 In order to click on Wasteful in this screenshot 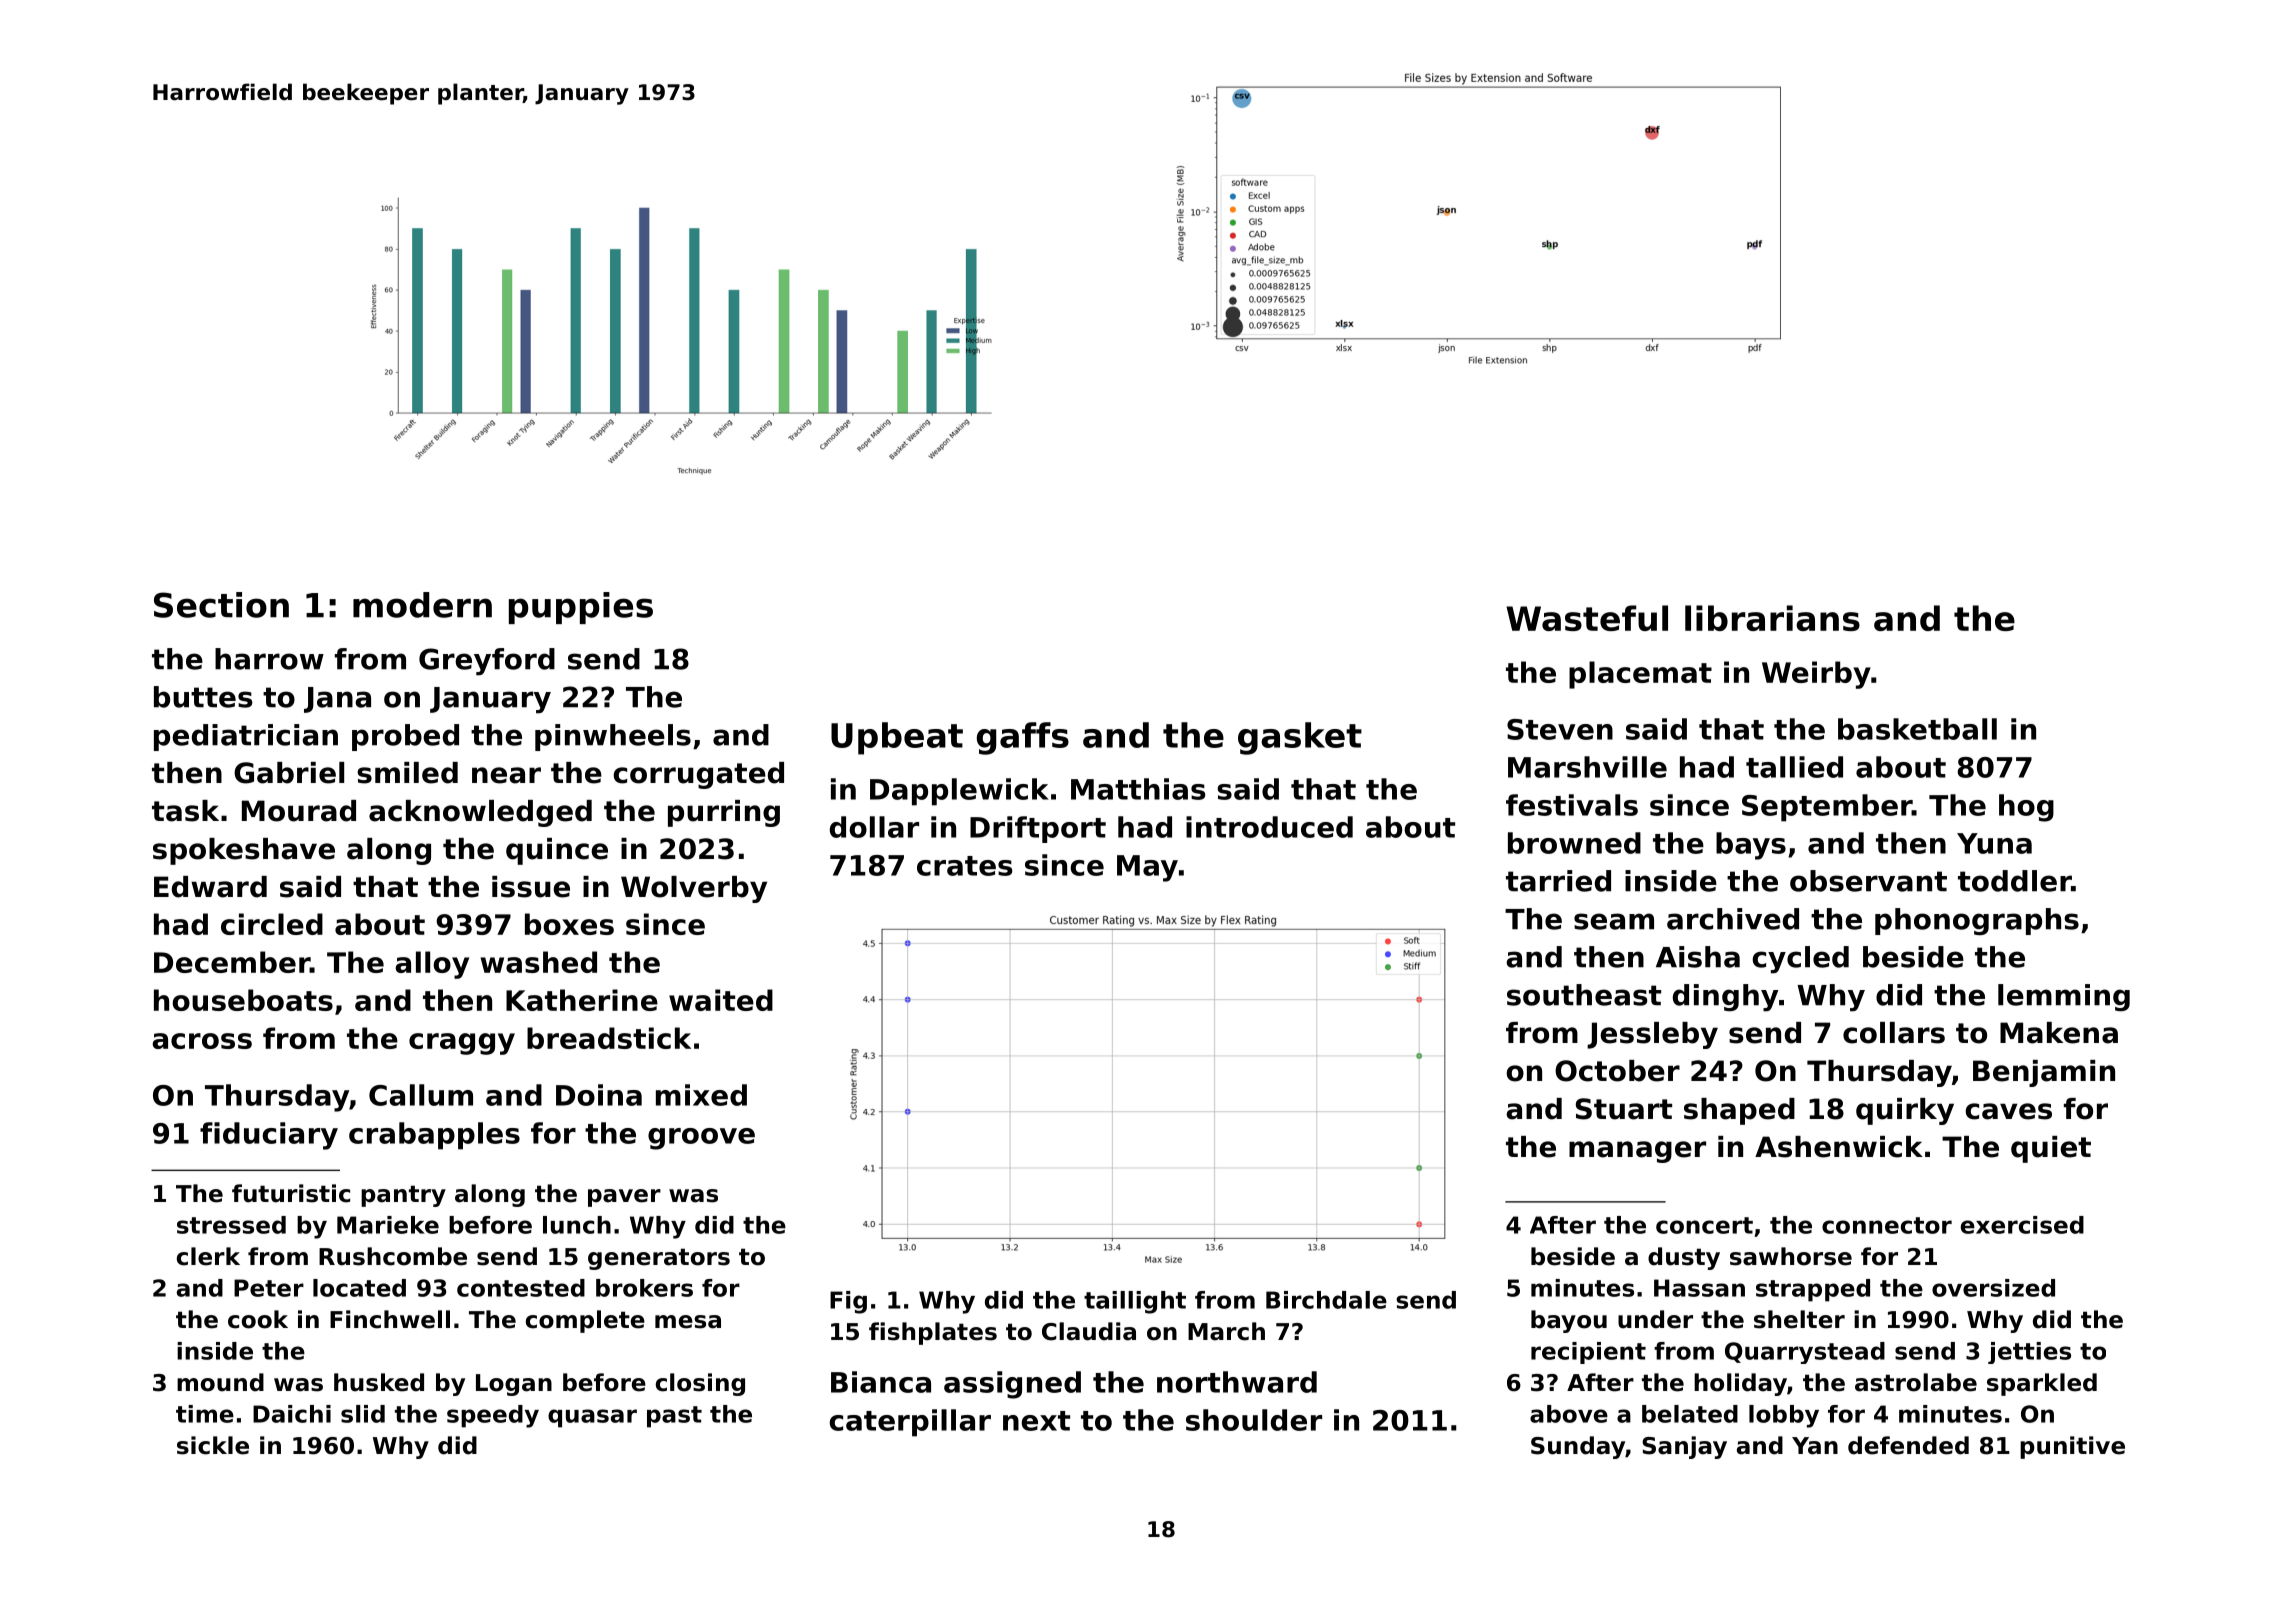, I will do `click(1587, 618)`.
